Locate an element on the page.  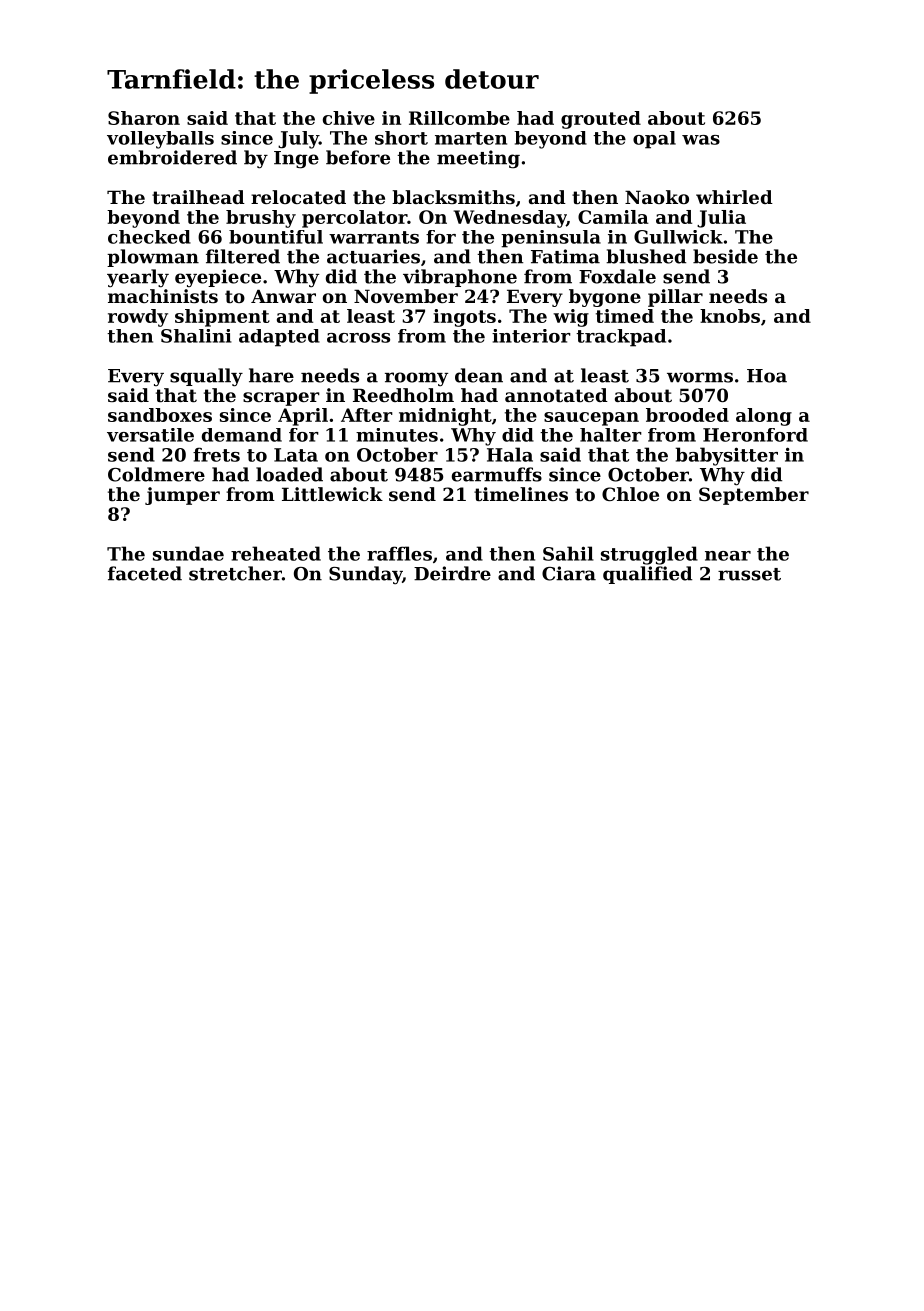
Coldmere is located at coordinates (156, 474).
